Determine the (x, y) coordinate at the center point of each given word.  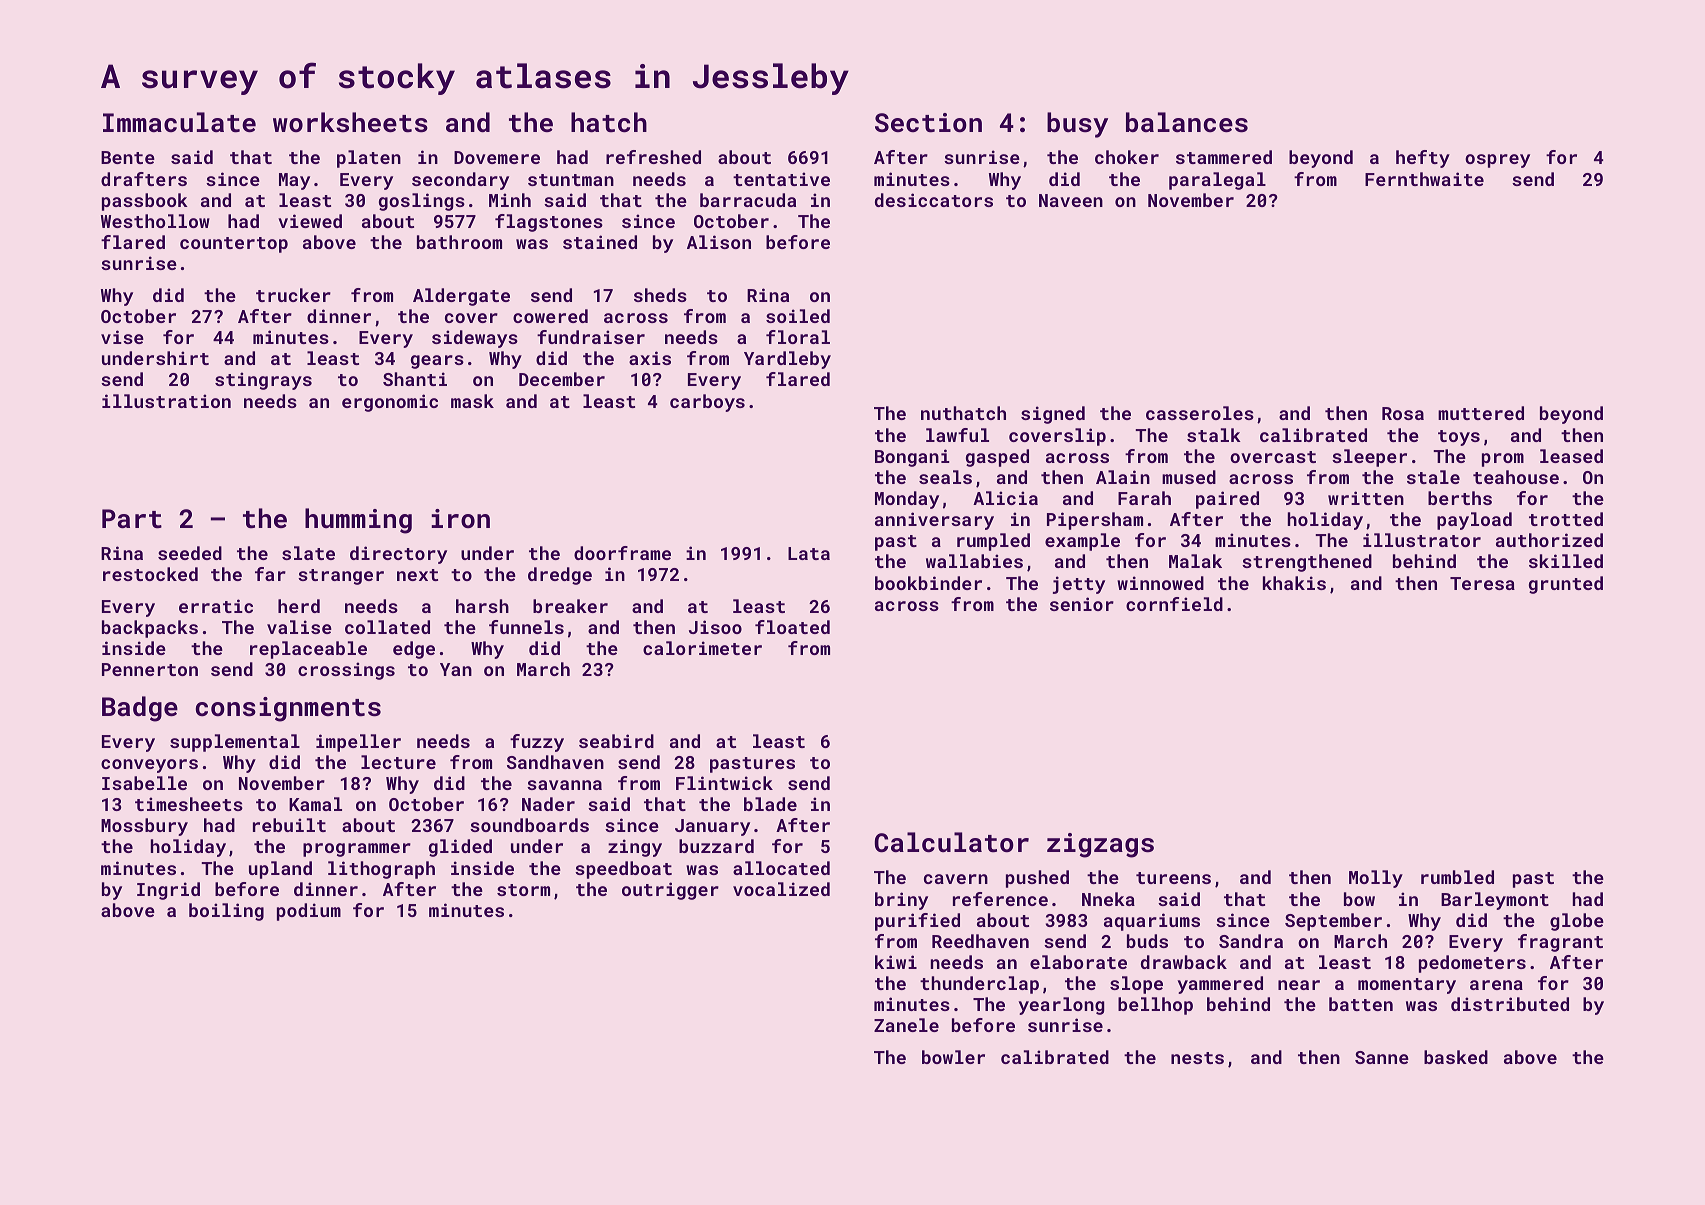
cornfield (1174, 604)
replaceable (308, 650)
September (1333, 922)
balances (1187, 122)
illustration (166, 401)
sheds (660, 295)
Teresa (1482, 583)
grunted (1566, 585)
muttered (1481, 413)
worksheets (350, 122)
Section (928, 123)
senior (1082, 604)
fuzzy (537, 743)
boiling (226, 912)
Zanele (906, 1025)
